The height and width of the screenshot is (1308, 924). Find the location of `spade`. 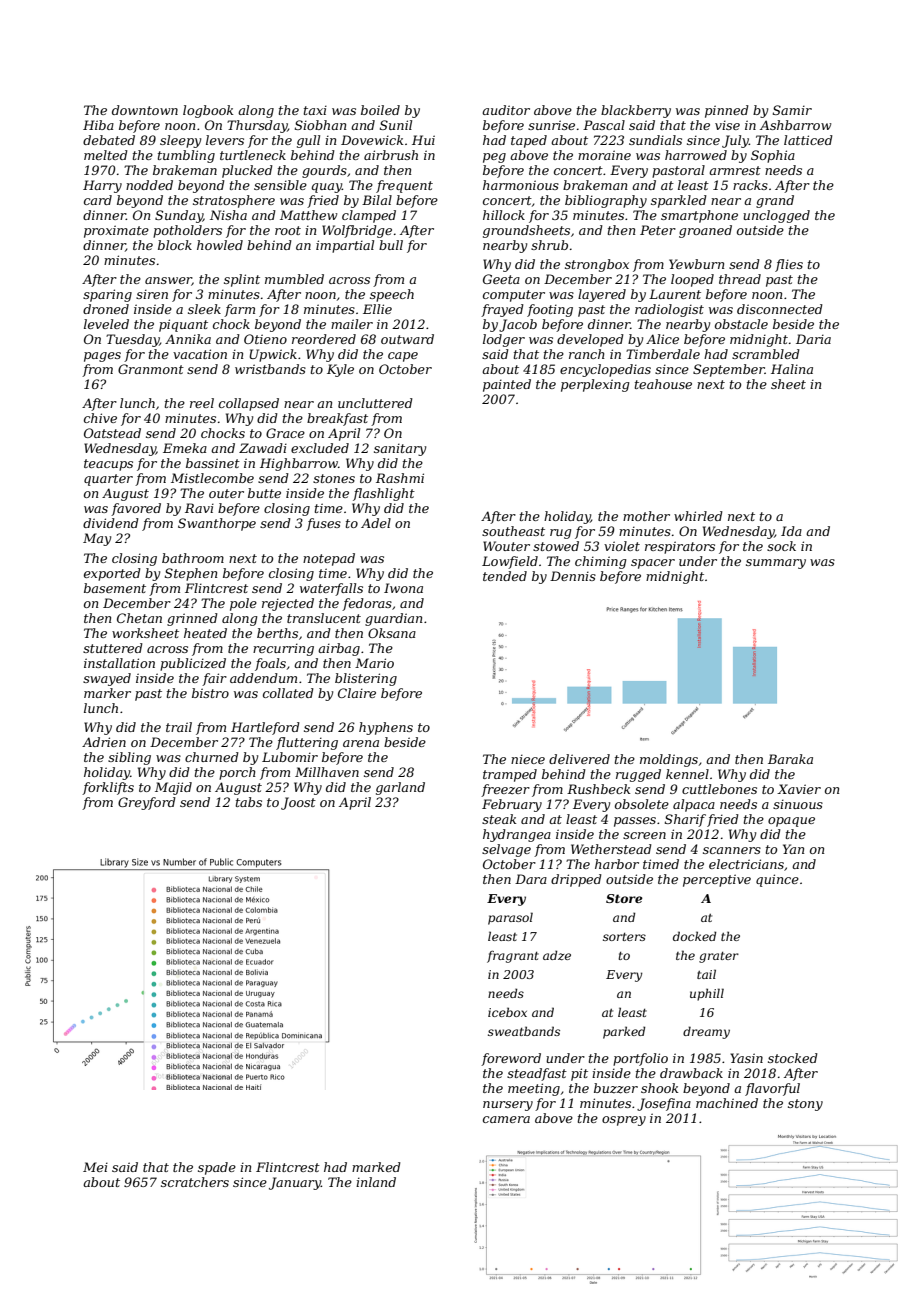

spade is located at coordinates (217, 1168).
